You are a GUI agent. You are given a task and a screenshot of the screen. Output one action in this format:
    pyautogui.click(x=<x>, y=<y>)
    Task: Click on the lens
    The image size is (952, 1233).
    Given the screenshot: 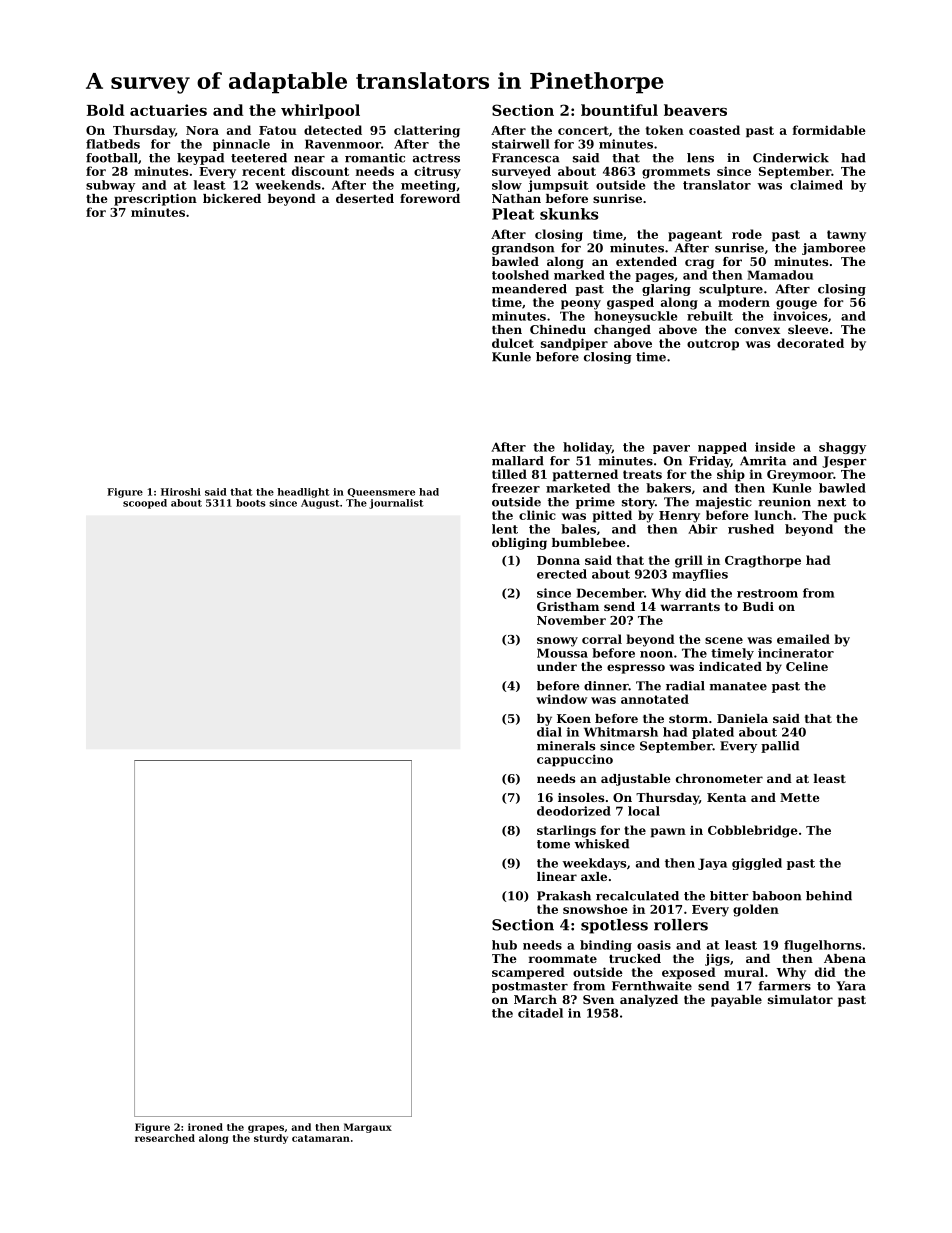 What is the action you would take?
    pyautogui.click(x=700, y=158)
